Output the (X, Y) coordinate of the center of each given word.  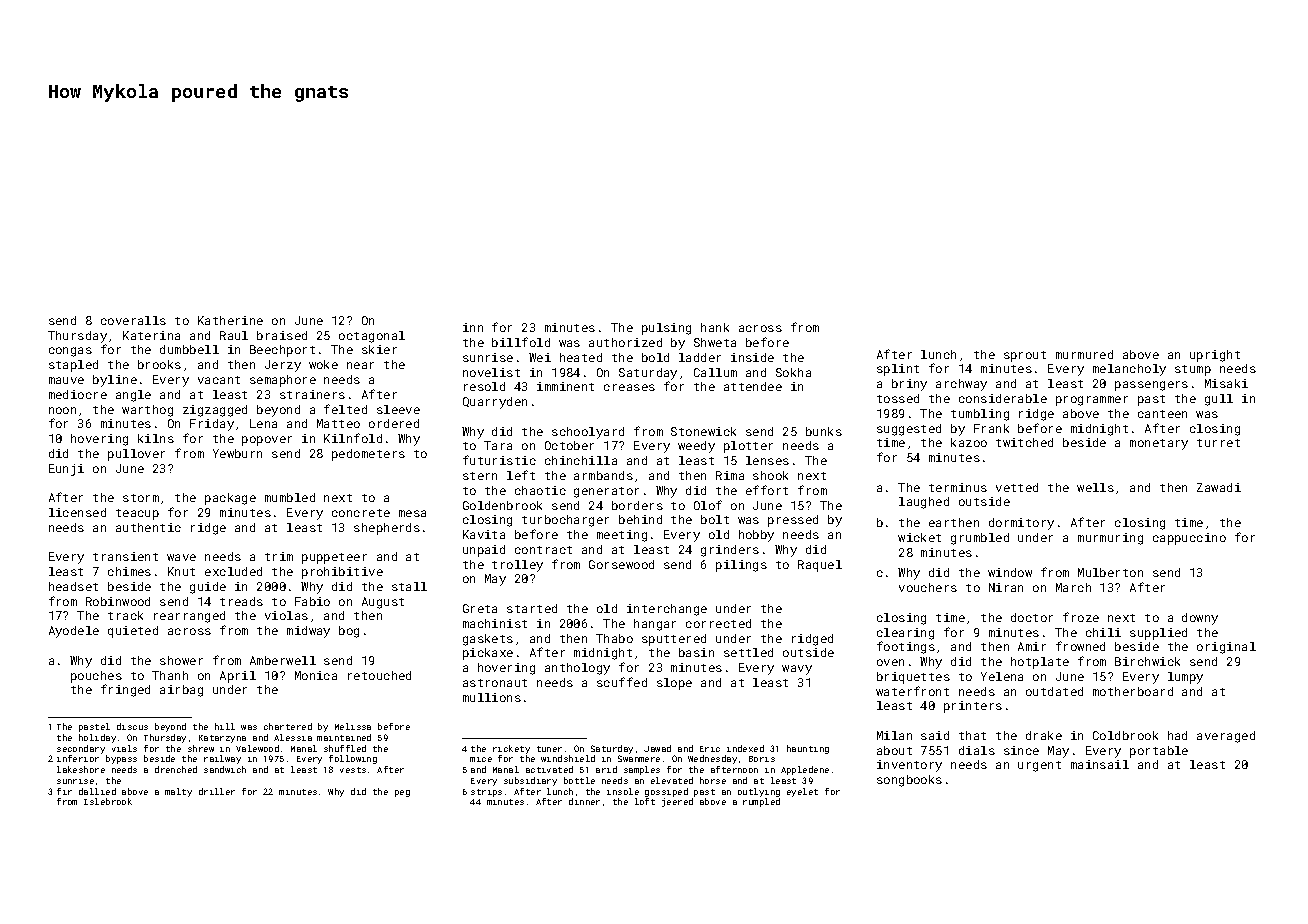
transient (125, 556)
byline (115, 381)
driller (217, 791)
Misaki (1226, 383)
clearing (905, 634)
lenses (767, 460)
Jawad (657, 748)
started (532, 608)
